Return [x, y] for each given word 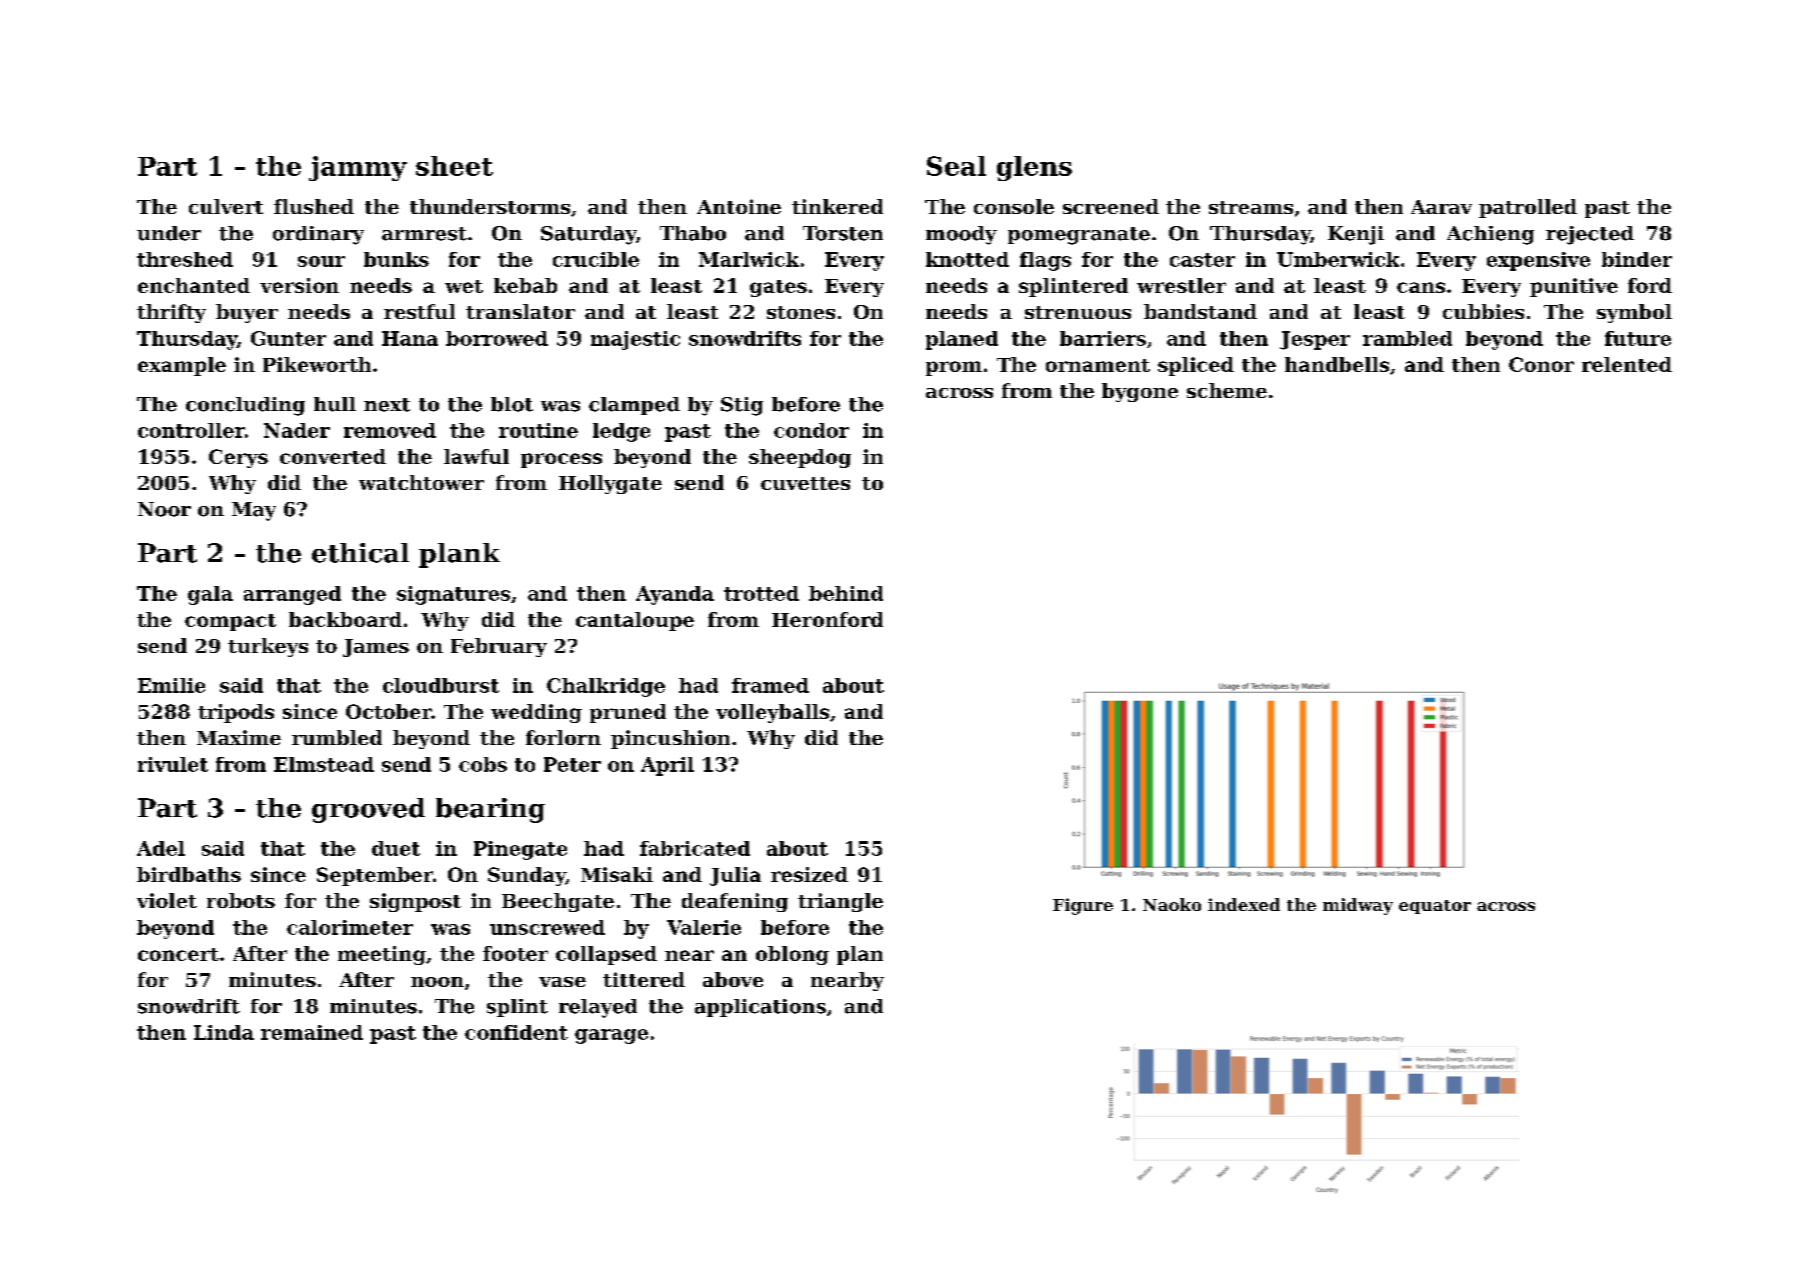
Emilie [171, 685]
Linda [224, 1032]
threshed [185, 259]
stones [801, 312]
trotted [761, 593]
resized [809, 874]
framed [770, 685]
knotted [967, 259]
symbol [1634, 313]
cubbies [1483, 311]
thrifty [171, 313]
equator [1435, 907]
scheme [1227, 390]
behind [846, 593]
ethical [360, 553]
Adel [161, 848]
